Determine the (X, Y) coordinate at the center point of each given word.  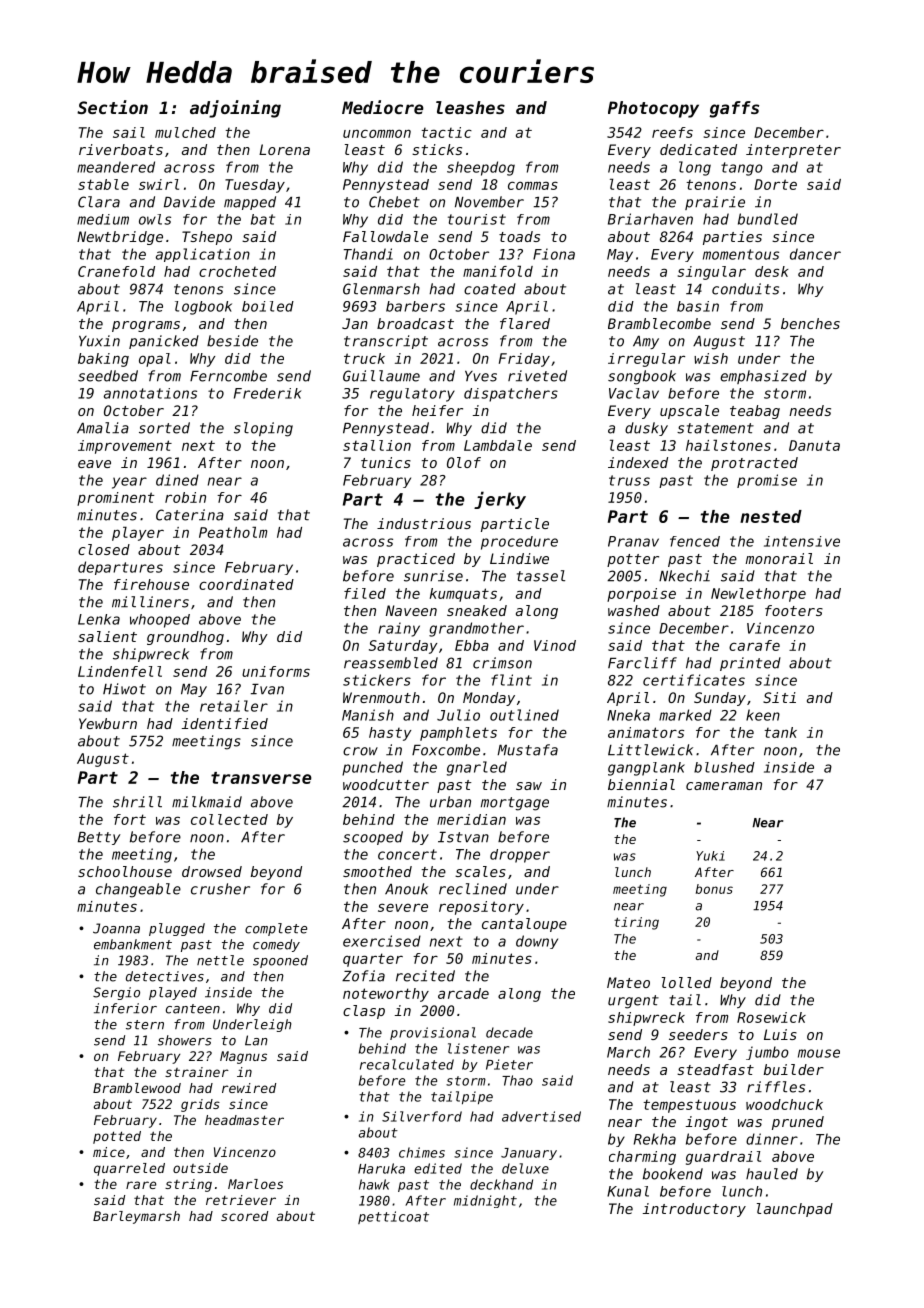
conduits (745, 289)
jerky (500, 500)
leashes (470, 107)
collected (229, 819)
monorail (779, 558)
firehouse (151, 584)
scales (480, 871)
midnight (485, 1201)
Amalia (103, 428)
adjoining (235, 109)
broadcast (415, 323)
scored (244, 1216)
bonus (714, 889)
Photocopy (653, 109)
